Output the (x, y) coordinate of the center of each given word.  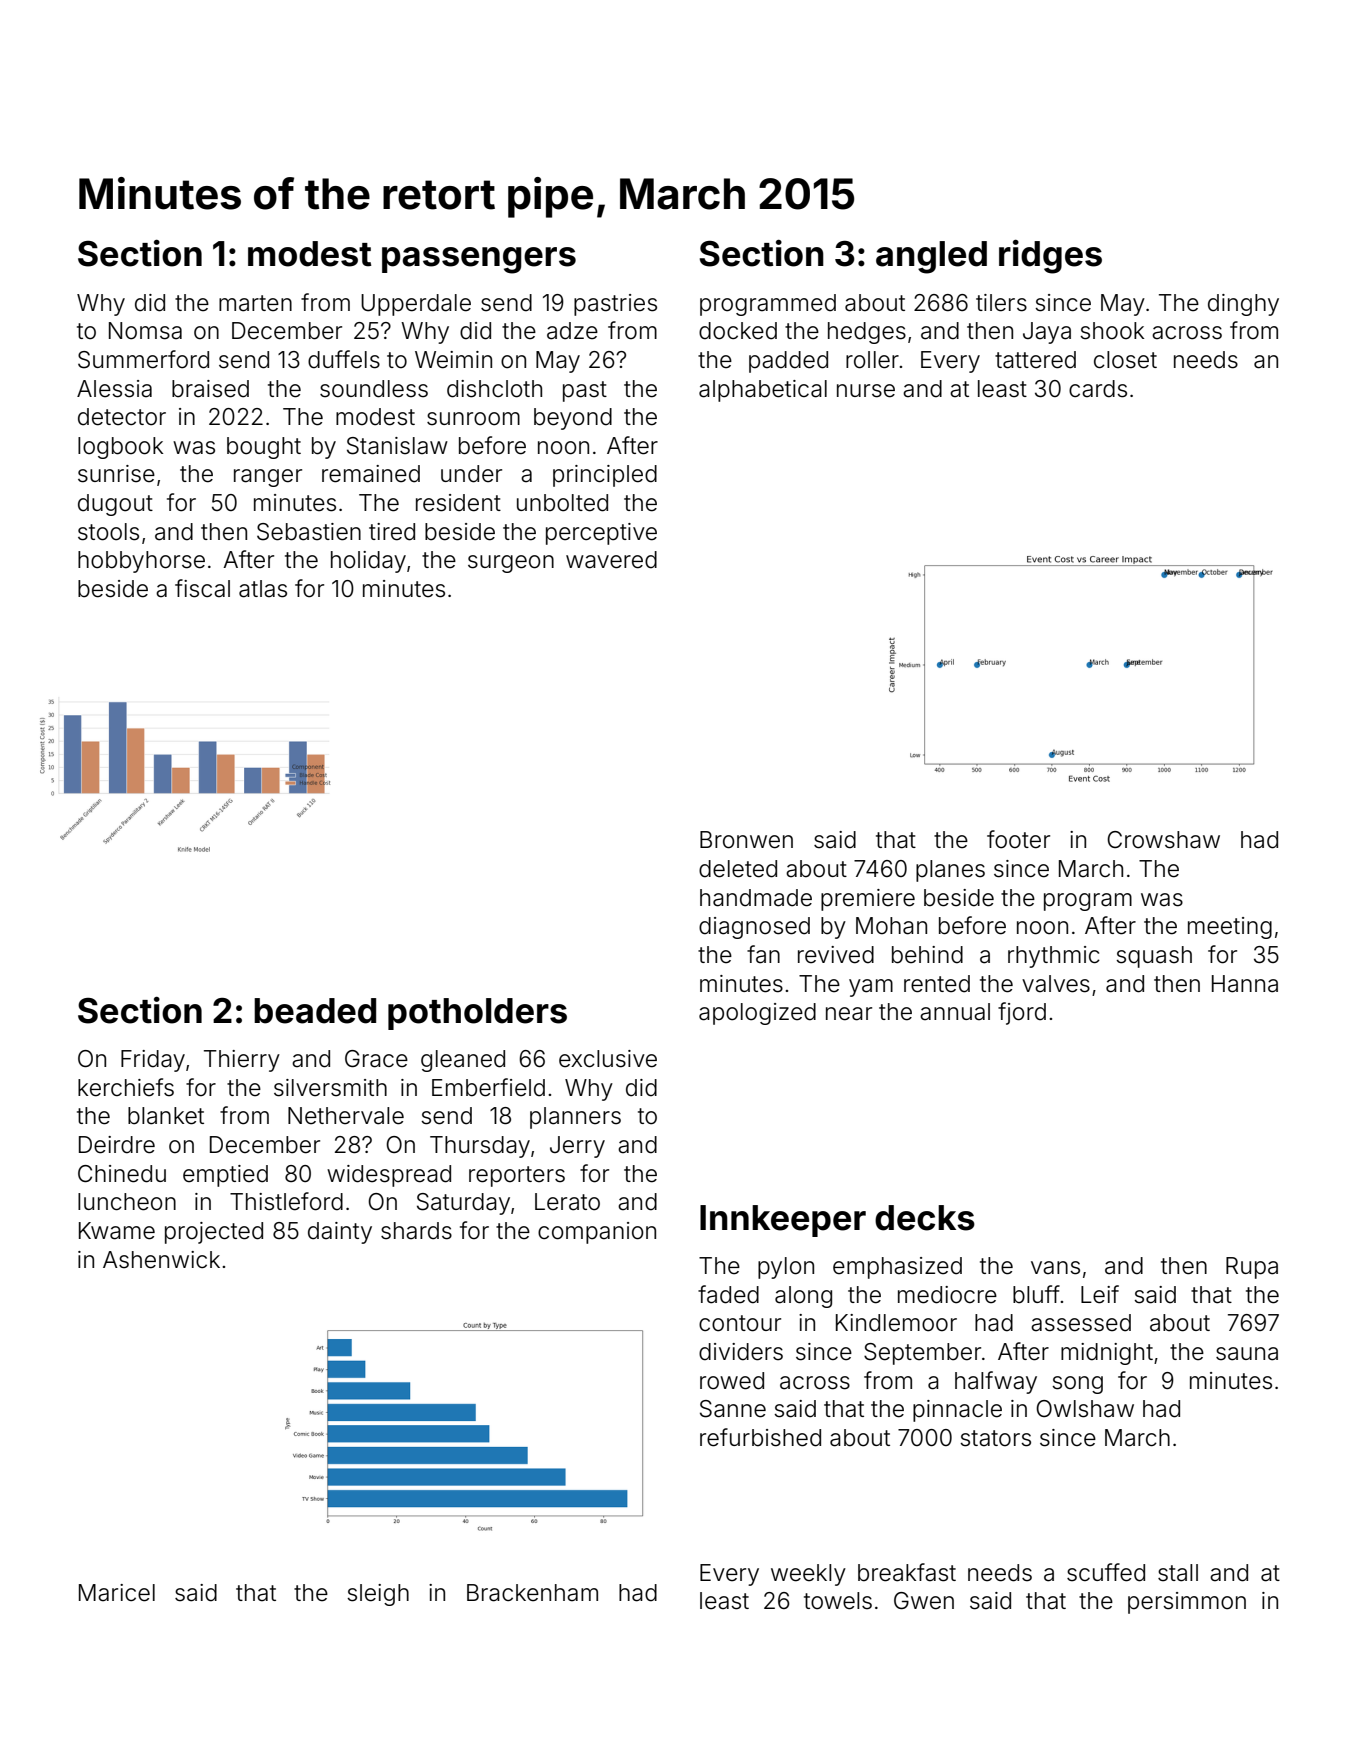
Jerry (577, 1147)
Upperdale (416, 305)
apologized (757, 1014)
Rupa (1252, 1268)
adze (572, 331)
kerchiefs (126, 1087)
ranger (268, 478)
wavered (611, 560)
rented (937, 984)
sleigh (378, 1595)
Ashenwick (161, 1260)
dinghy (1243, 305)
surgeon (511, 564)
